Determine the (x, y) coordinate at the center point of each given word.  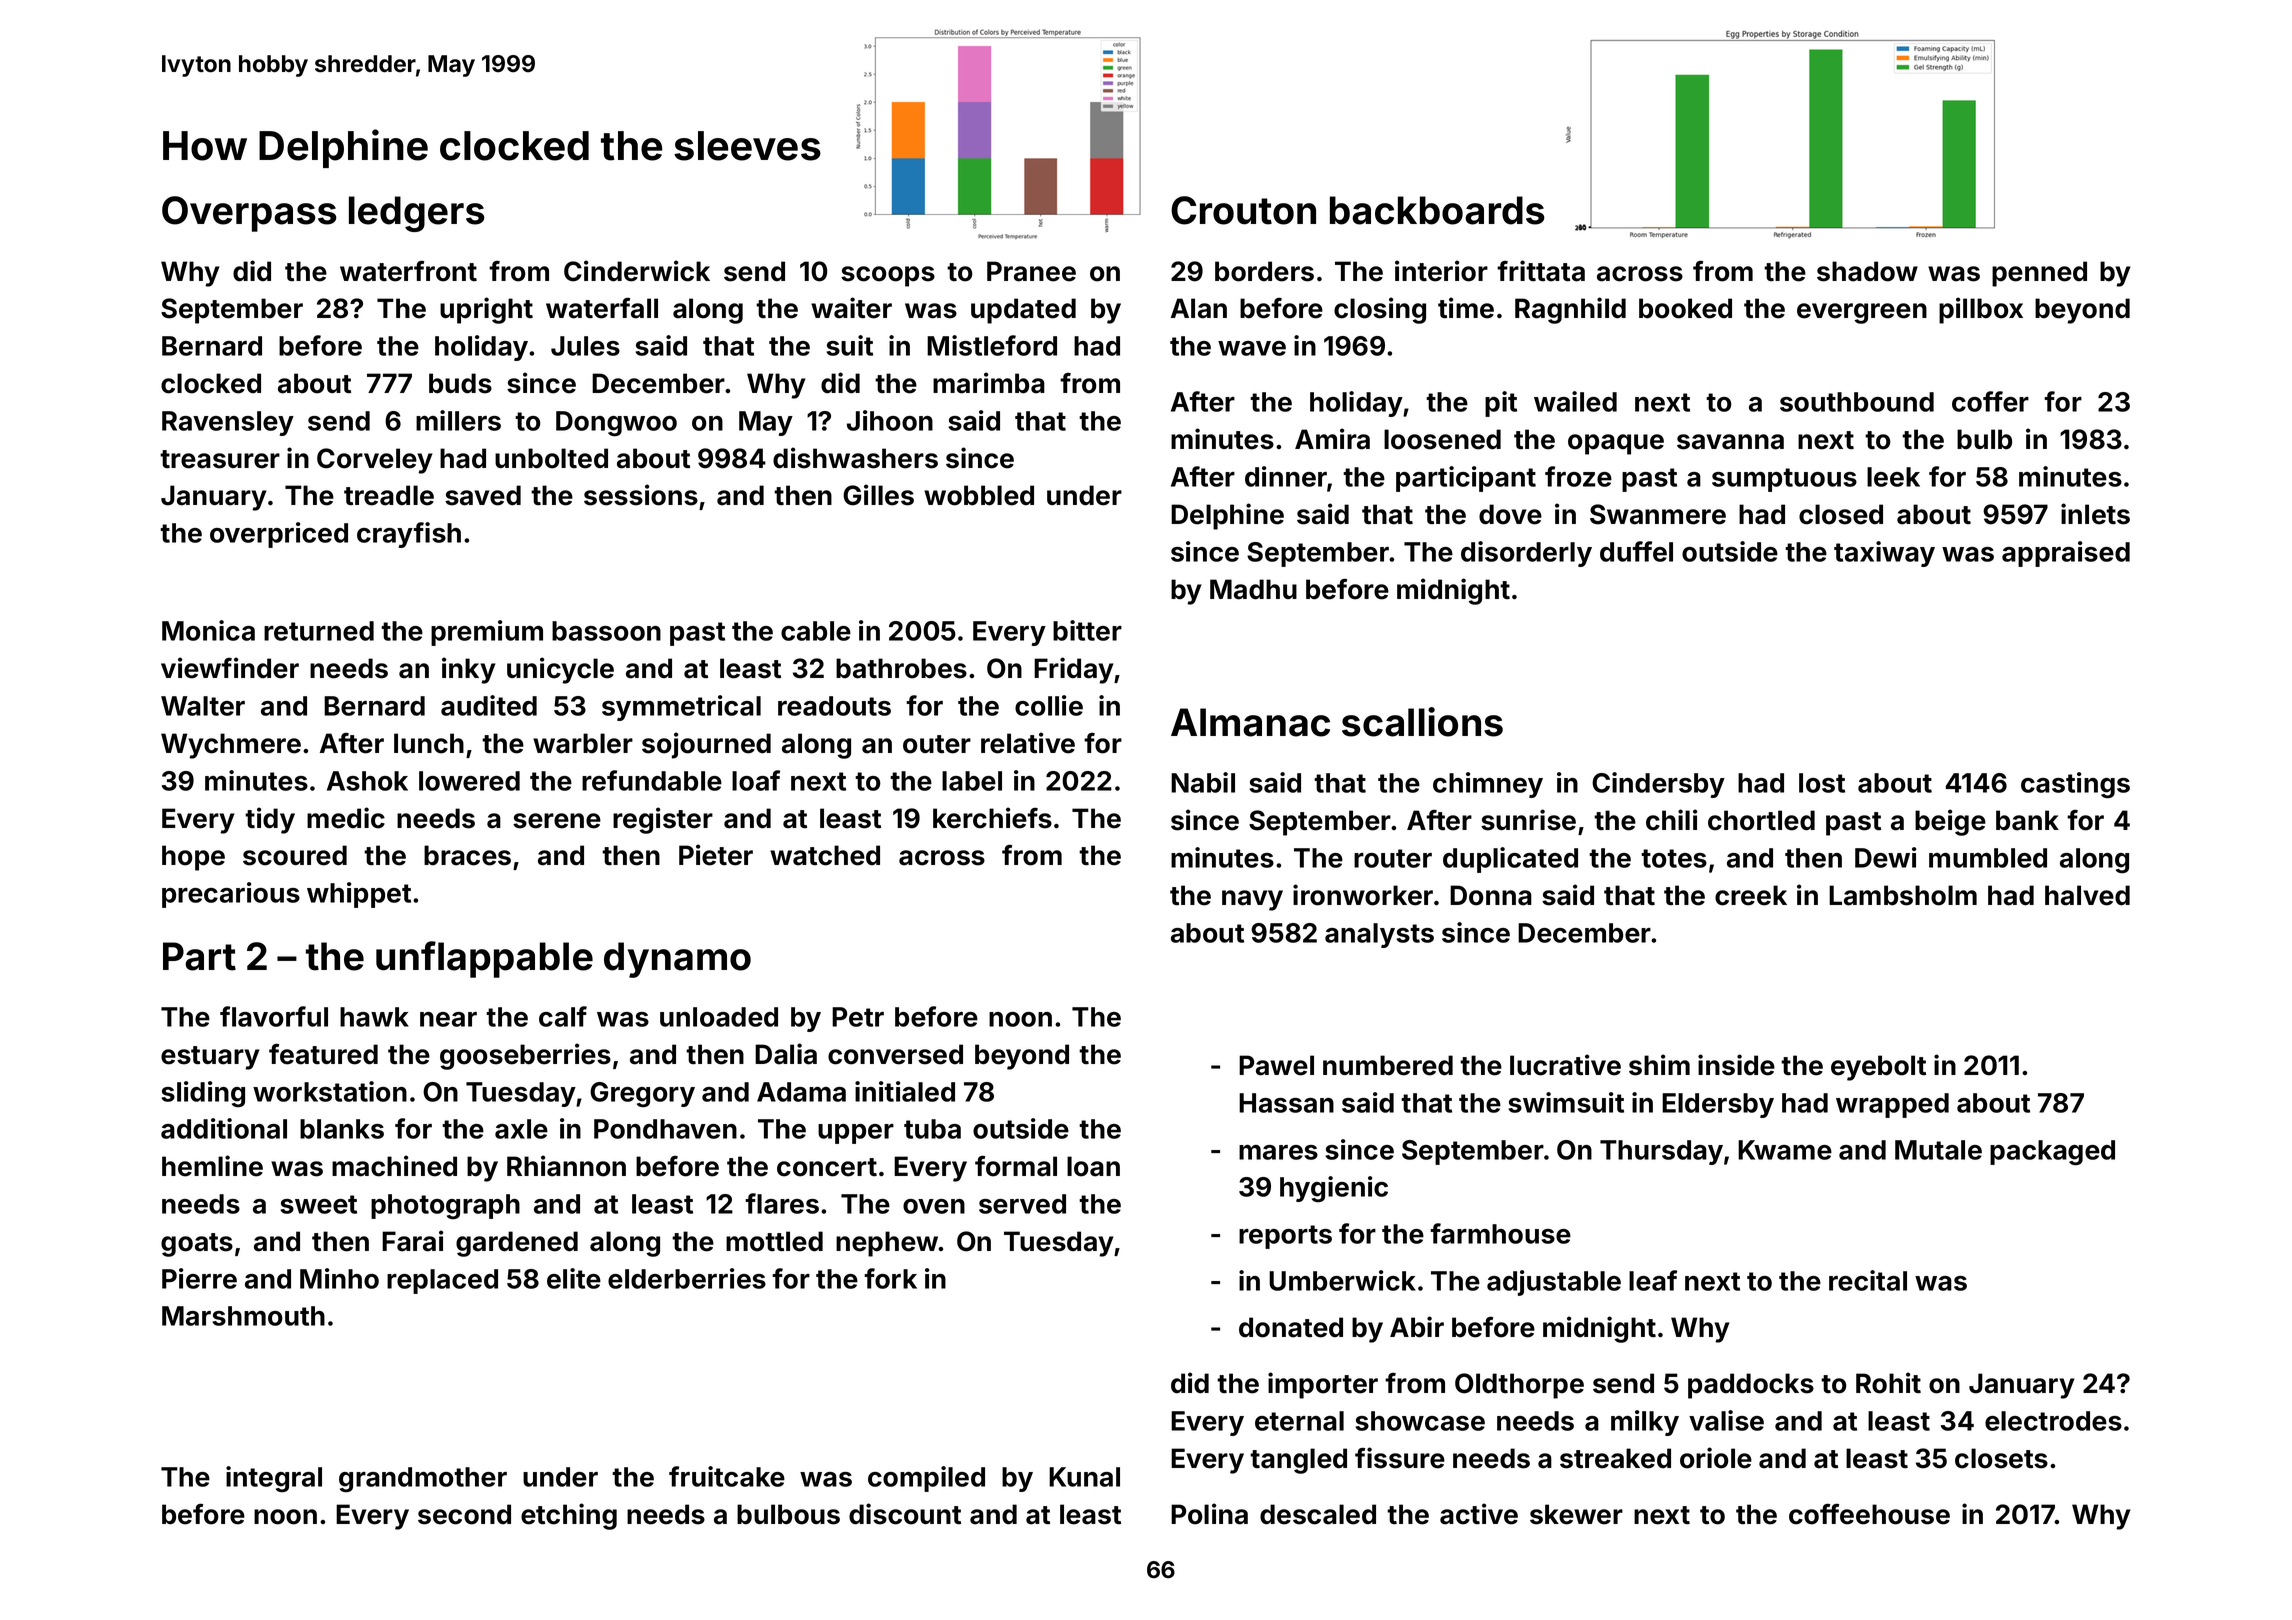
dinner (1286, 476)
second (464, 1514)
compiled (926, 1479)
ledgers (417, 214)
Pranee (1031, 271)
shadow (1867, 271)
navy (1252, 900)
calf (563, 1016)
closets (2001, 1458)
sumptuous (1784, 480)
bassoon (606, 631)
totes (1674, 858)
